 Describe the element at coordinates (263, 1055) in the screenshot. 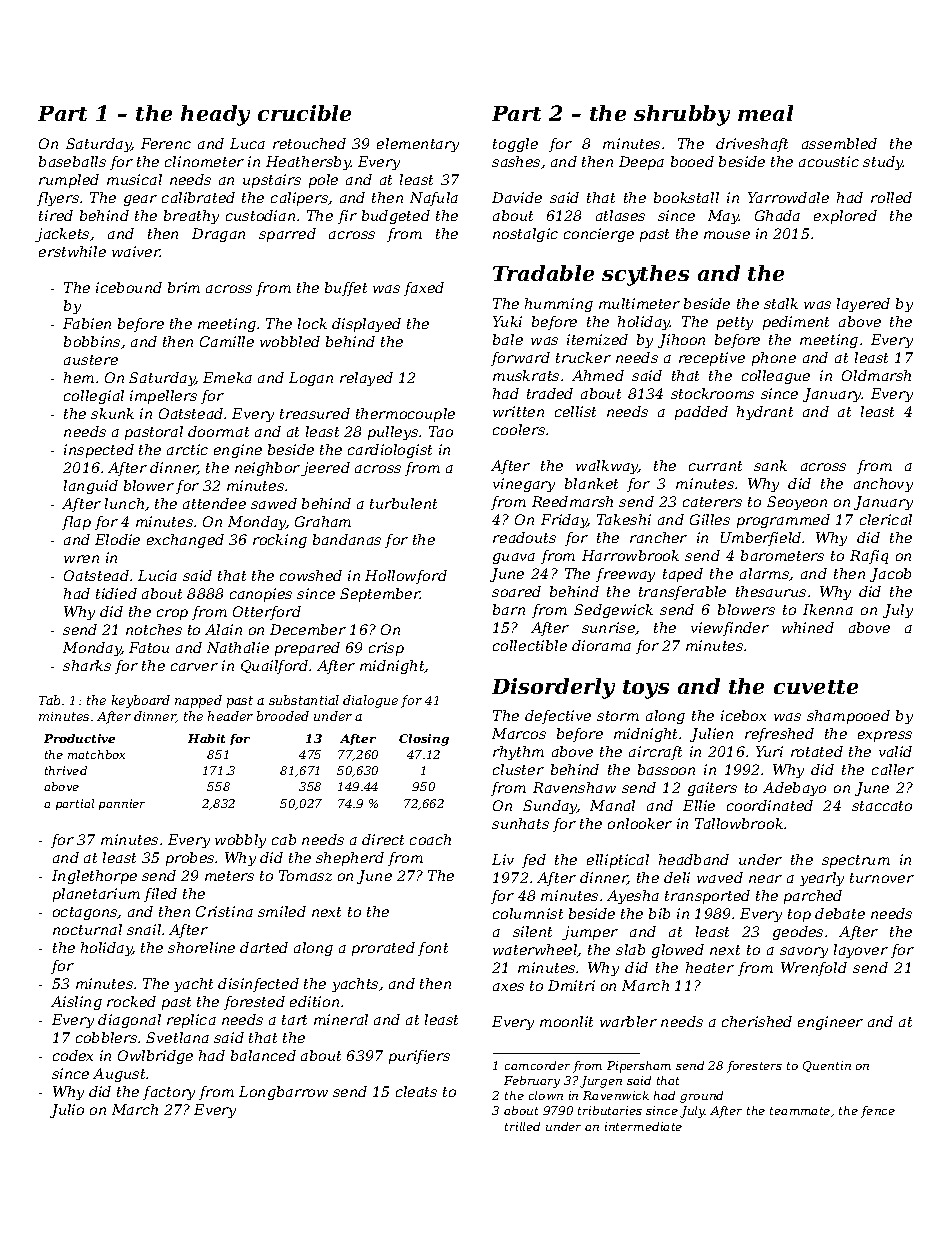

I see `balanced` at that location.
